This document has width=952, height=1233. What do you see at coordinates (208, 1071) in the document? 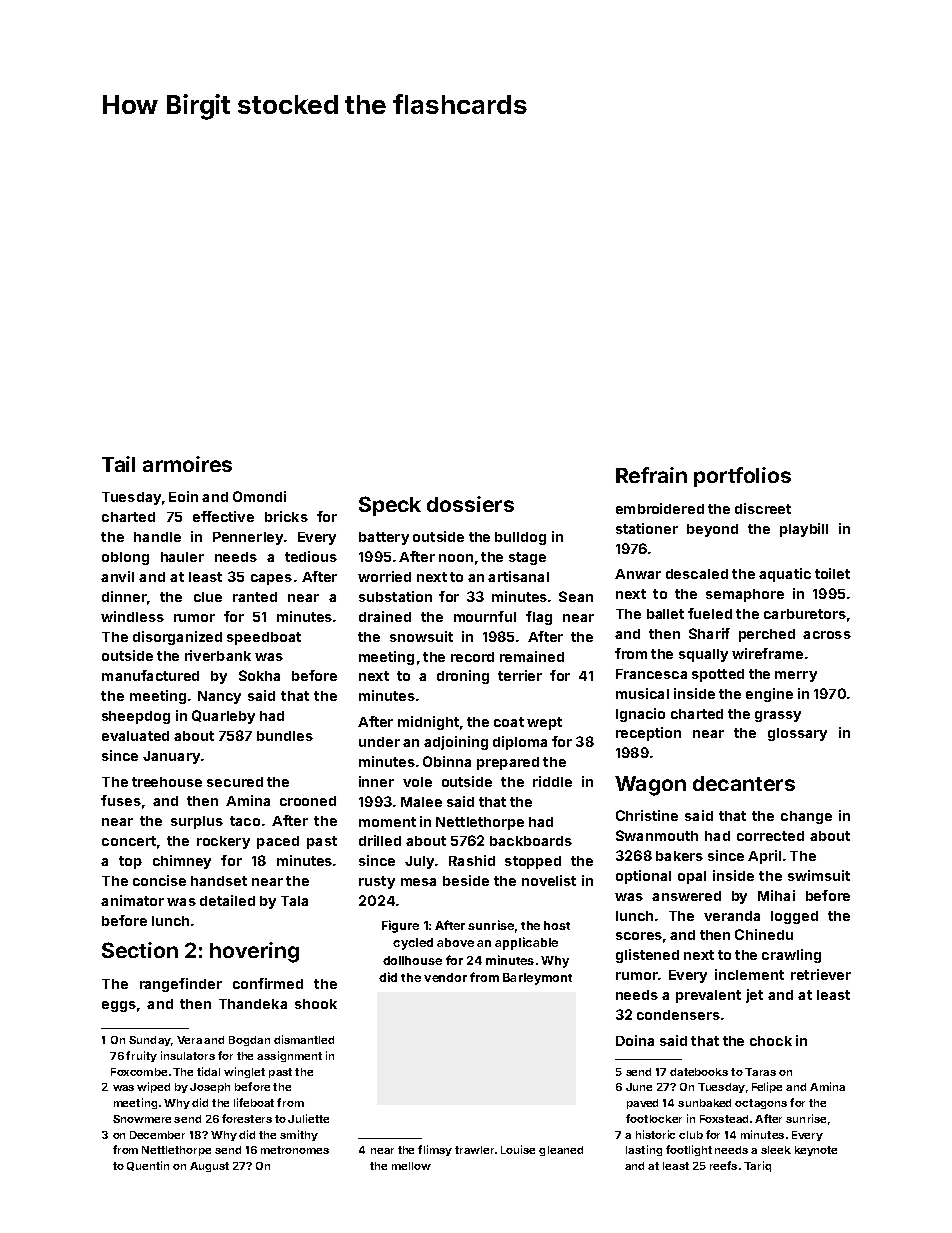
I see `tidal` at bounding box center [208, 1071].
